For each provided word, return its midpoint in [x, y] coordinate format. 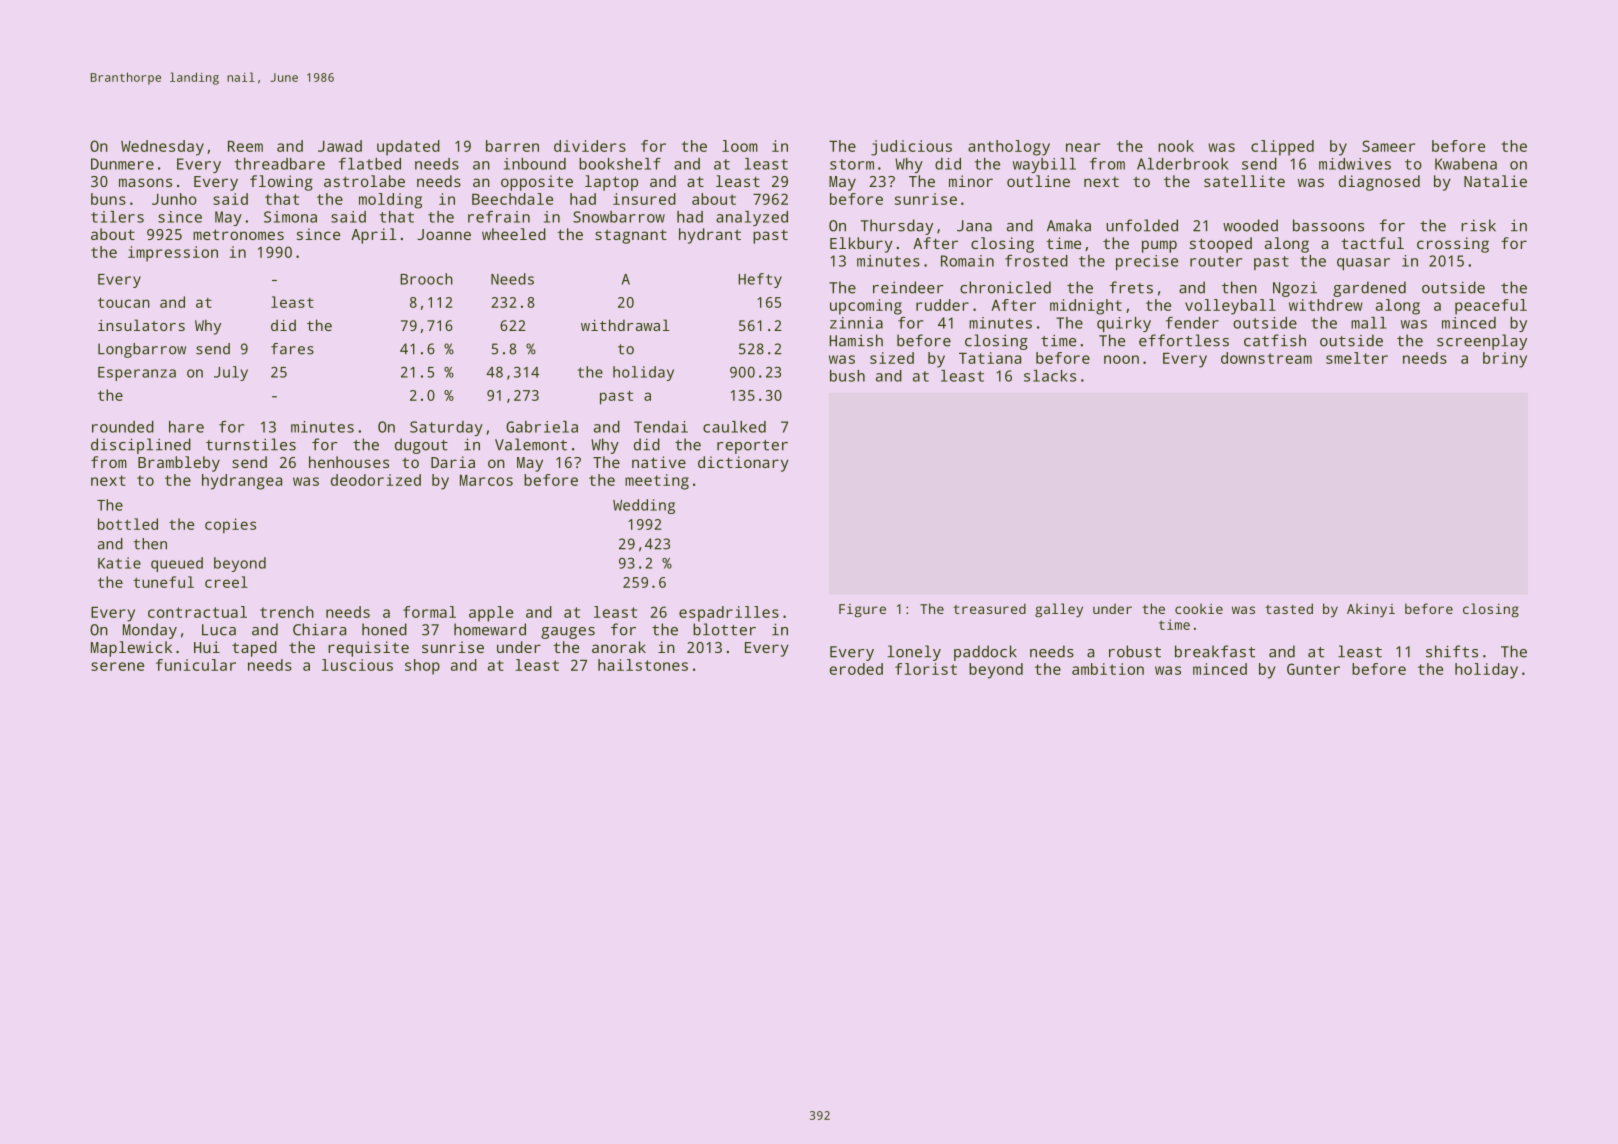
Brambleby [179, 464]
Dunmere [122, 164]
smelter [1357, 358]
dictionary [743, 464]
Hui [207, 647]
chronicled [1005, 287]
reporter [752, 447]
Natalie [1495, 181]
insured [644, 199]
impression [173, 254]
